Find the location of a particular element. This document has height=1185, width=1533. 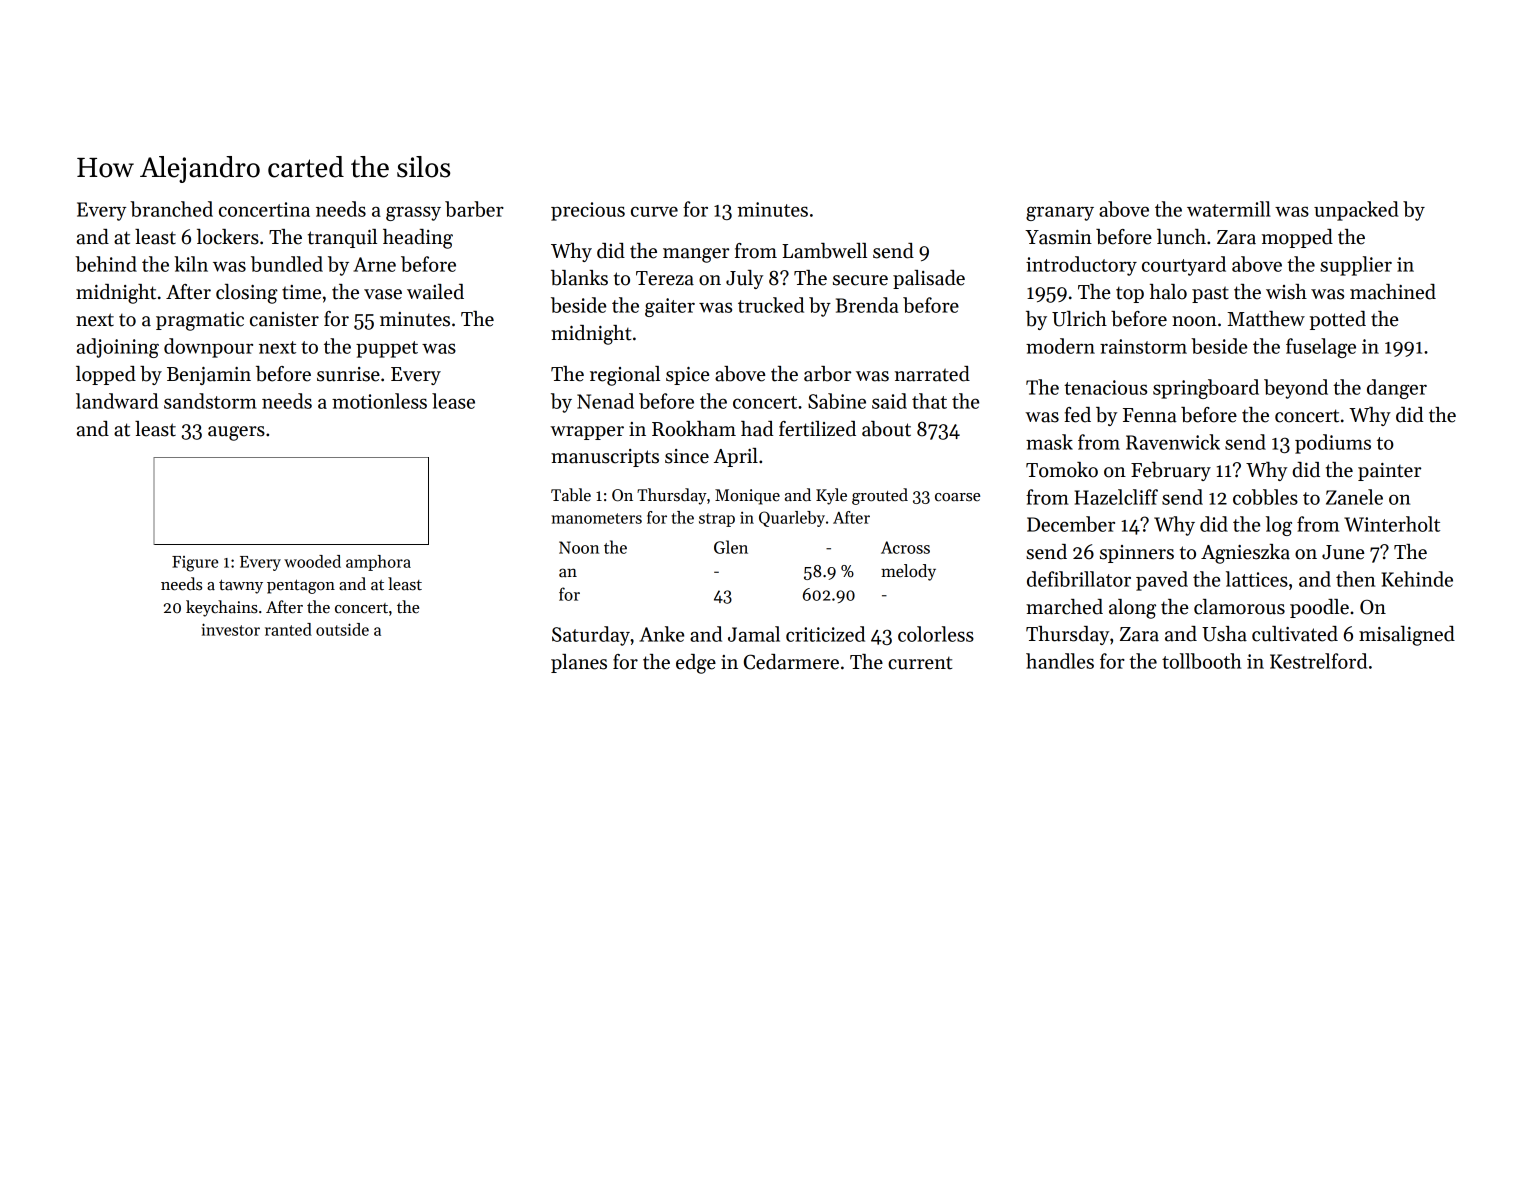

narrated is located at coordinates (932, 374).
